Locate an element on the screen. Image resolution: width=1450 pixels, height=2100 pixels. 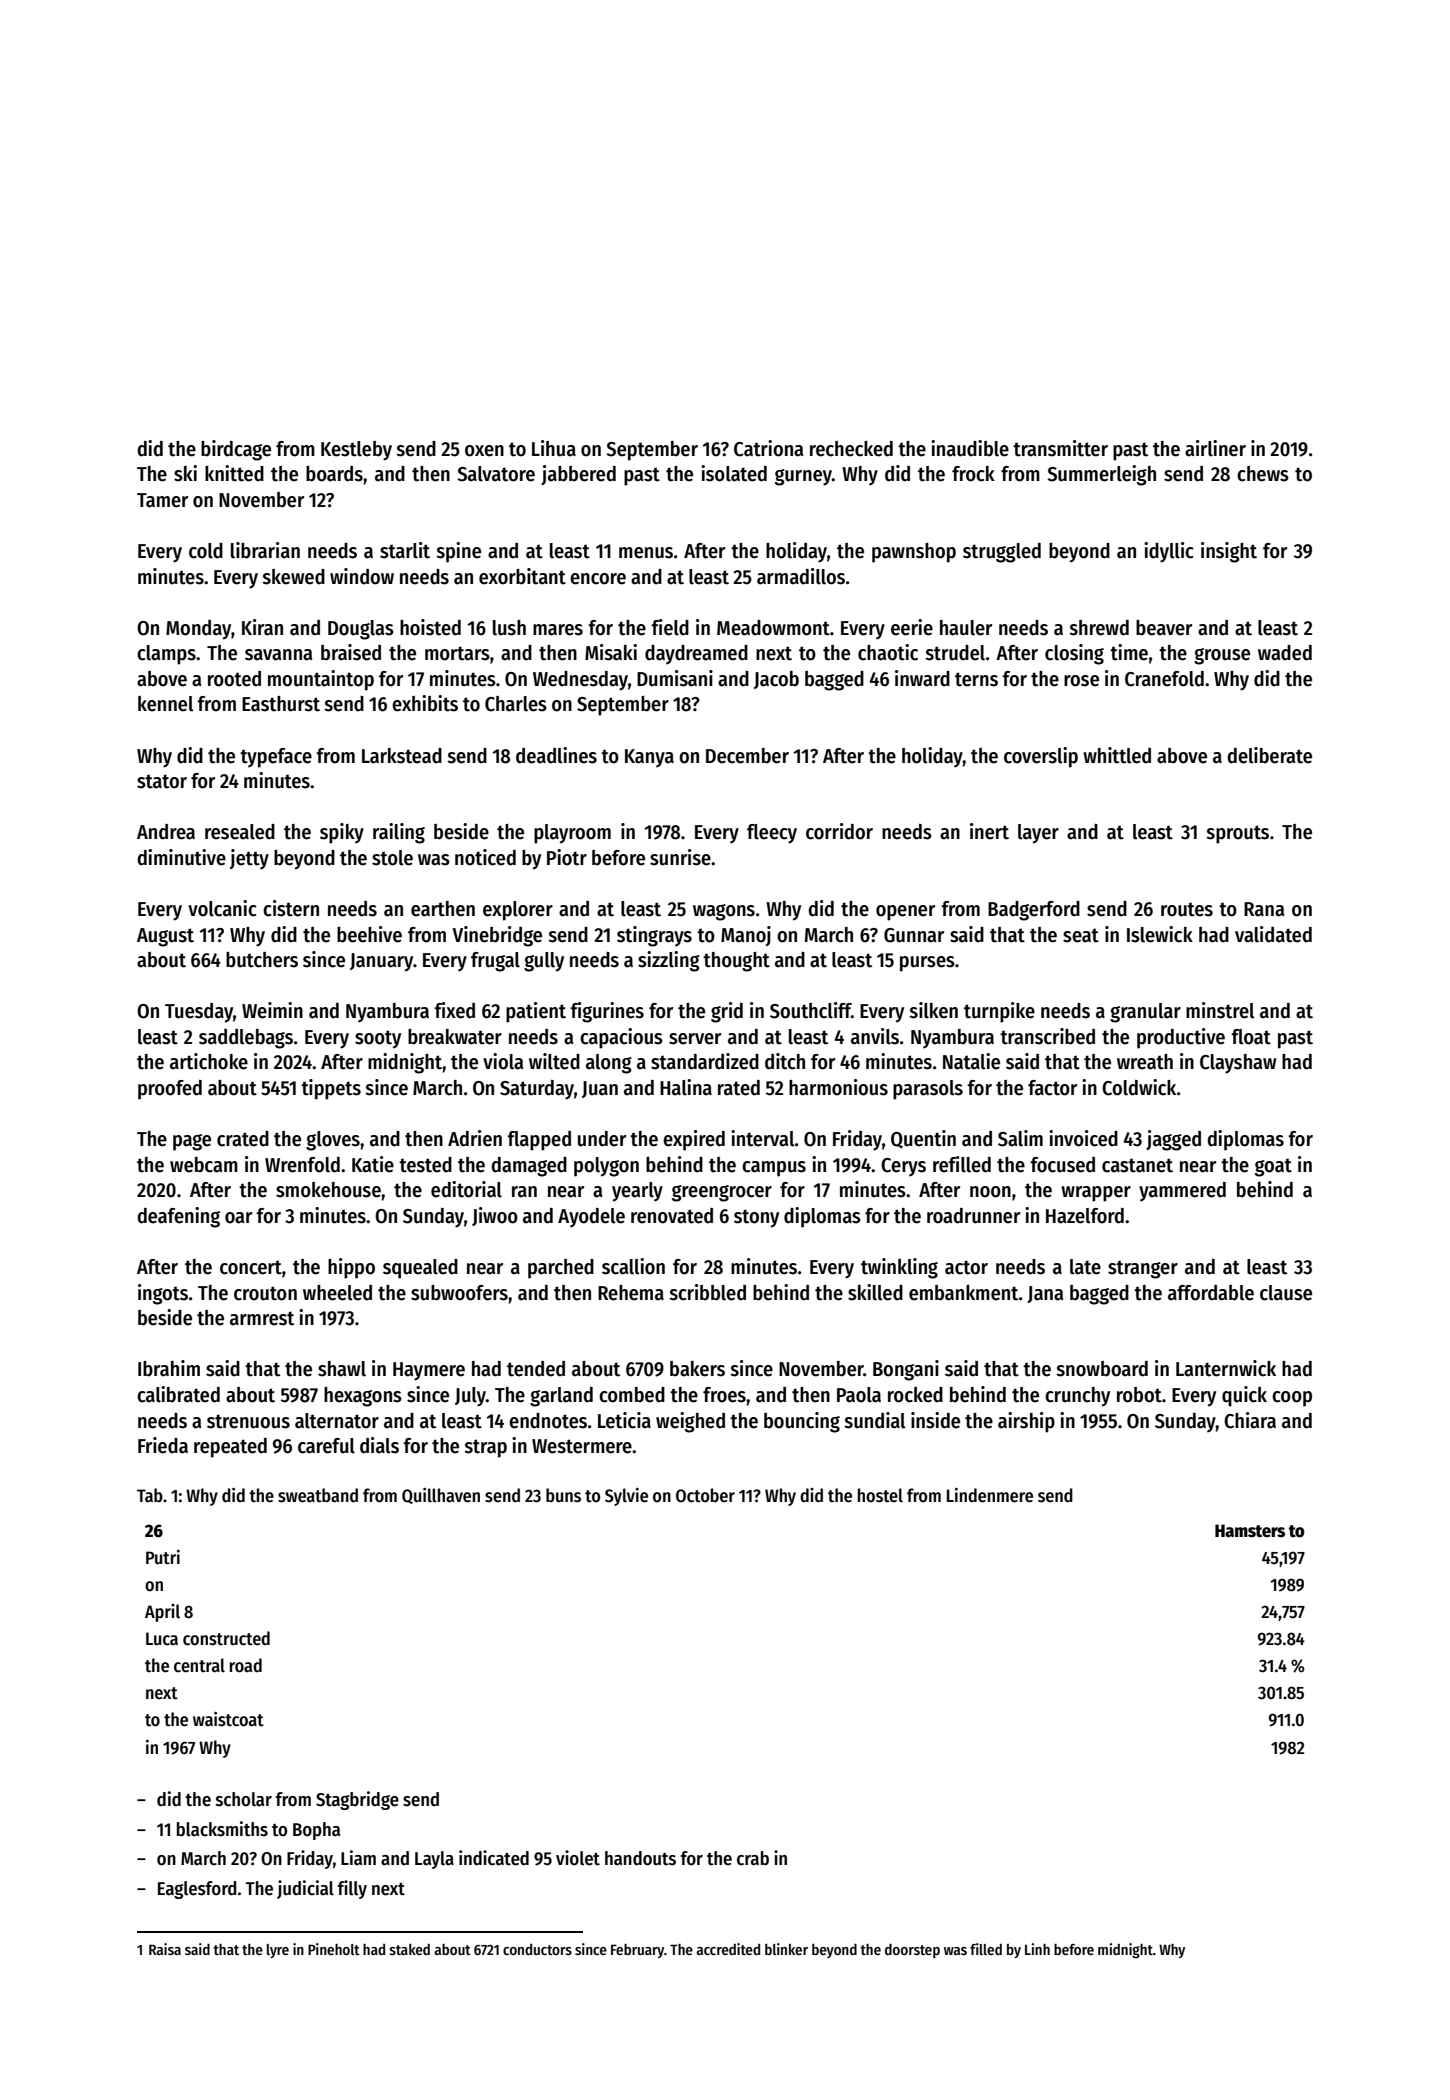
waded is located at coordinates (1285, 653).
